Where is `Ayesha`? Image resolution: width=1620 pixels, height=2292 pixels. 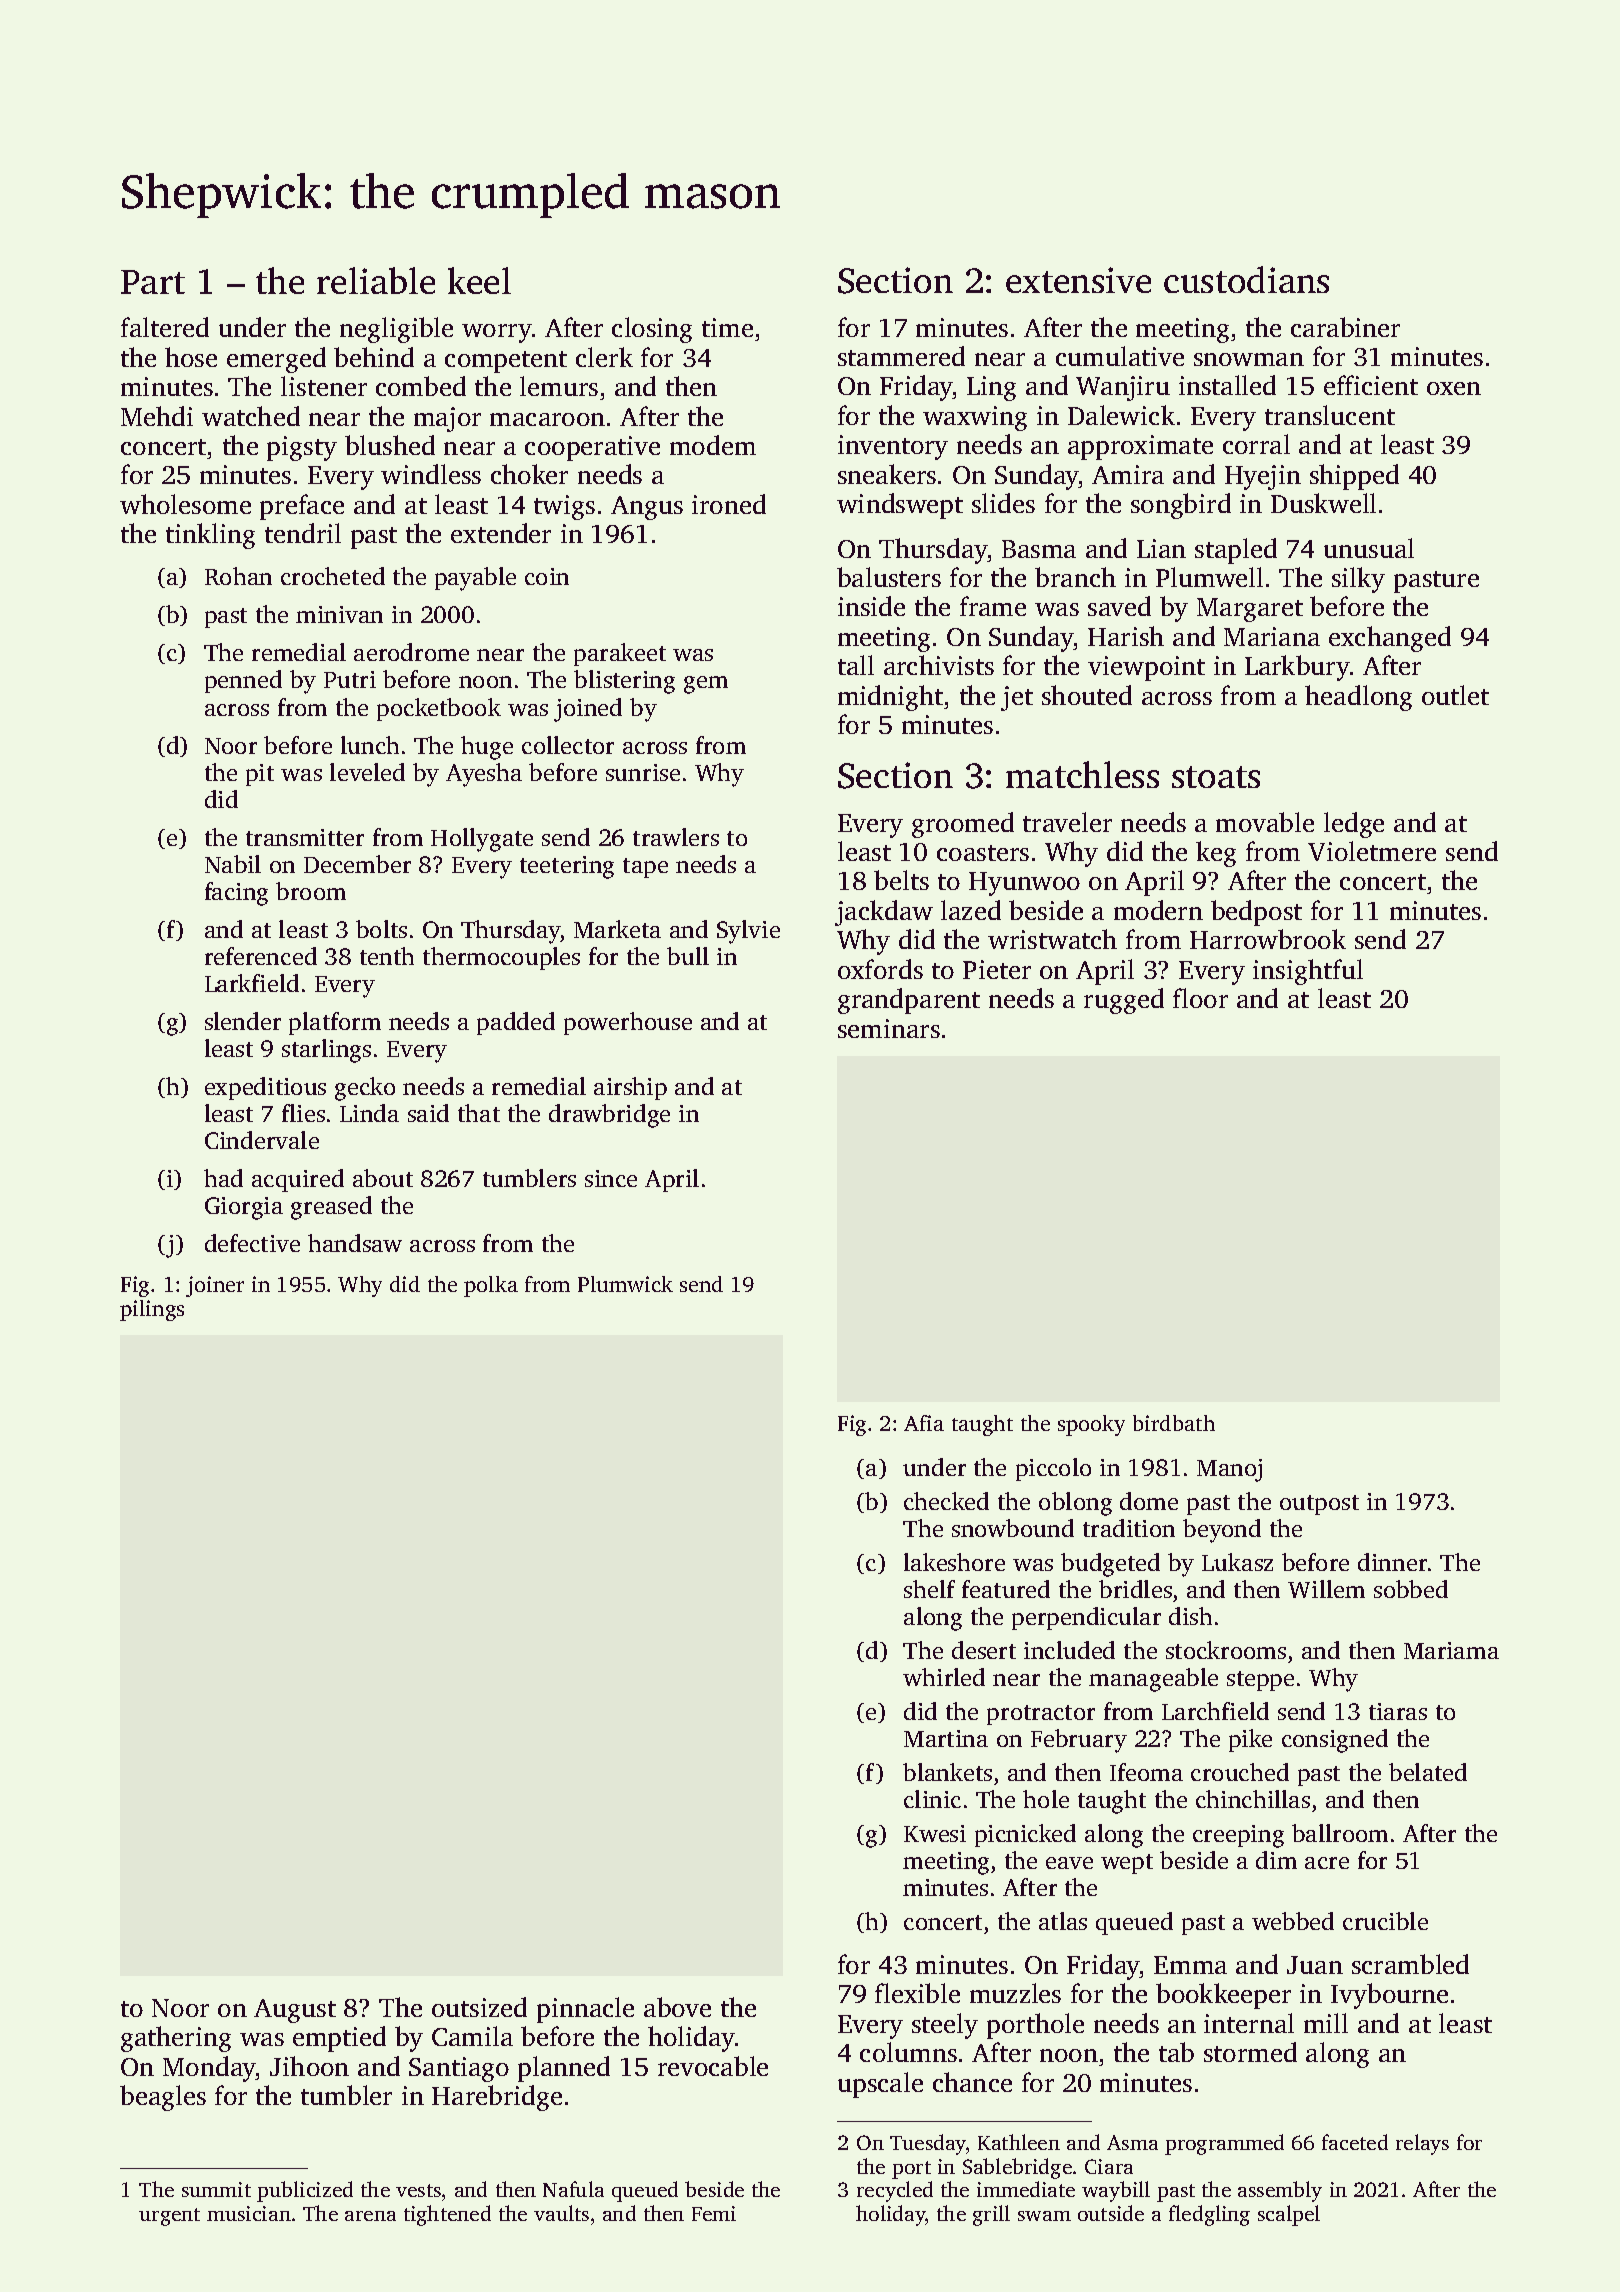 Ayesha is located at coordinates (484, 775).
